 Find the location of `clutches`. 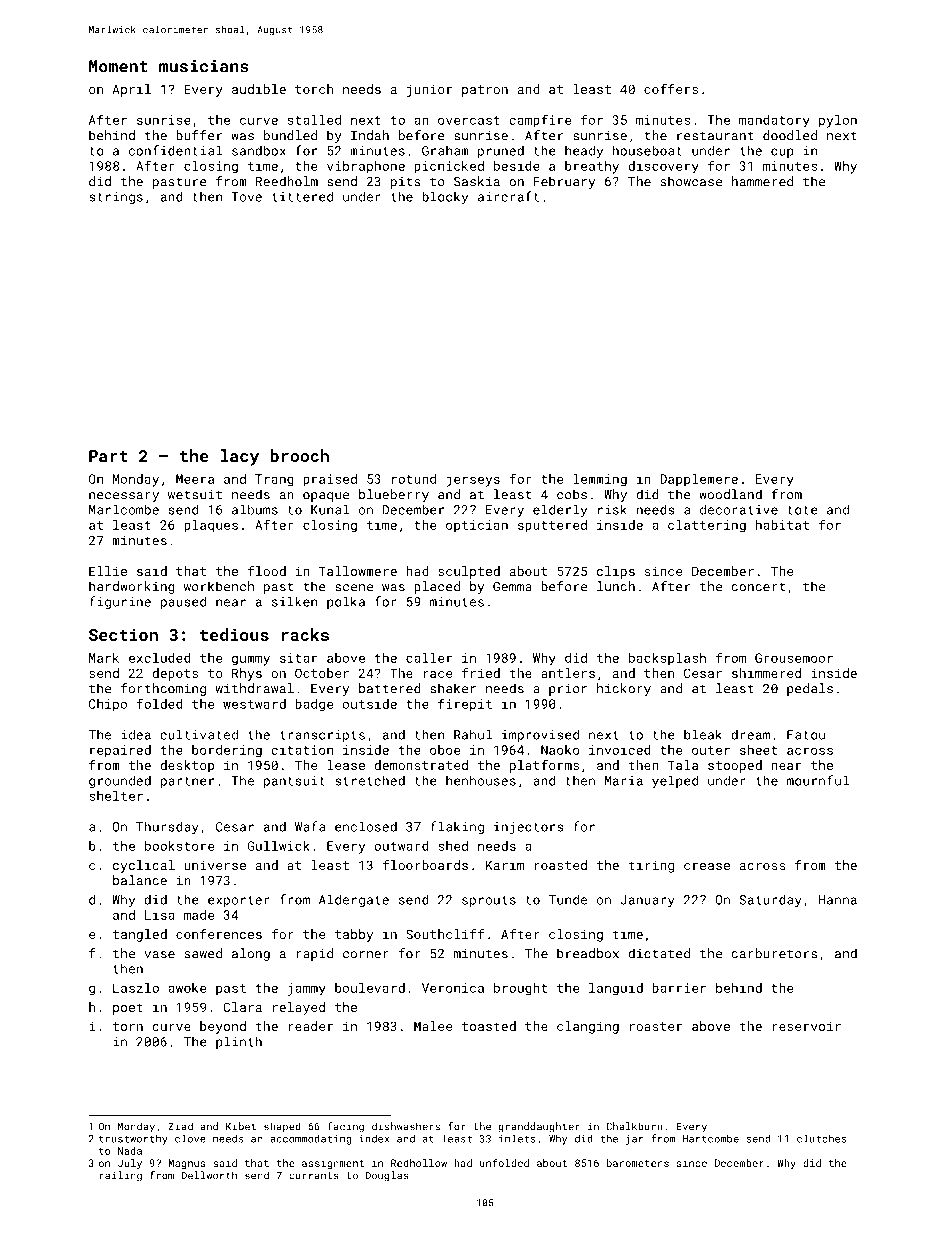

clutches is located at coordinates (821, 1138).
